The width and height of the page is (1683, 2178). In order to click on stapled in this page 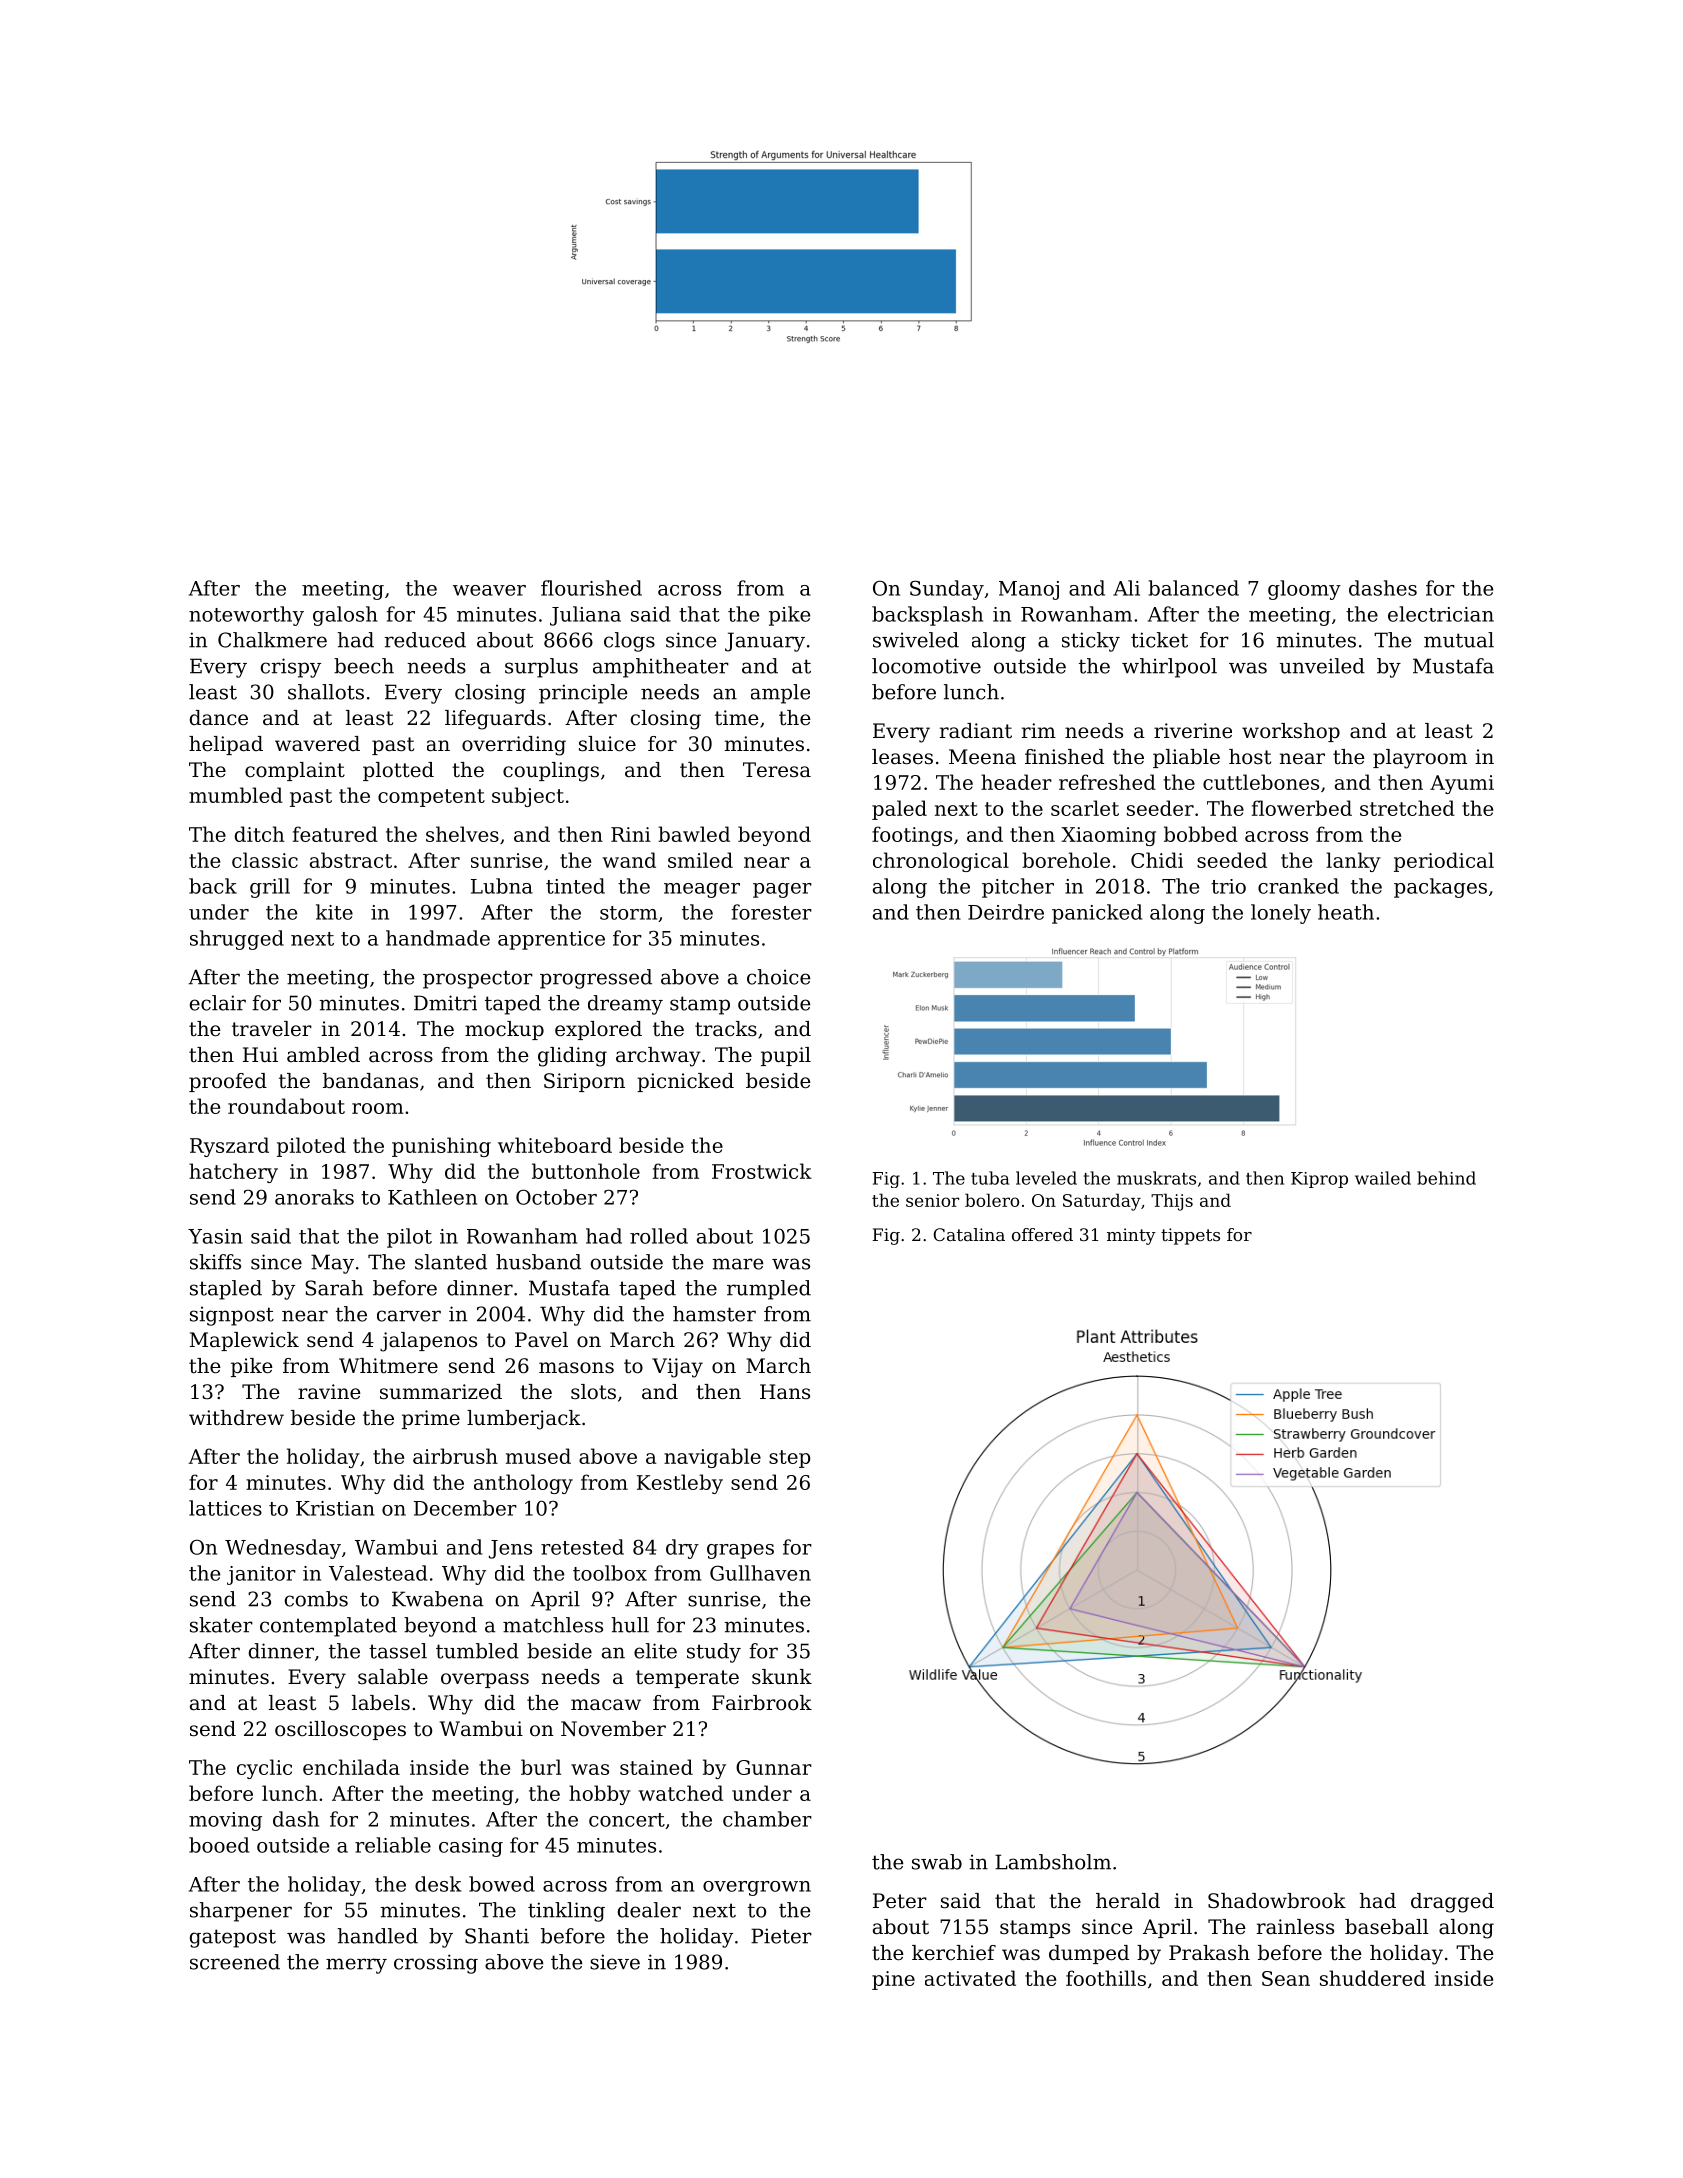, I will do `click(226, 1290)`.
